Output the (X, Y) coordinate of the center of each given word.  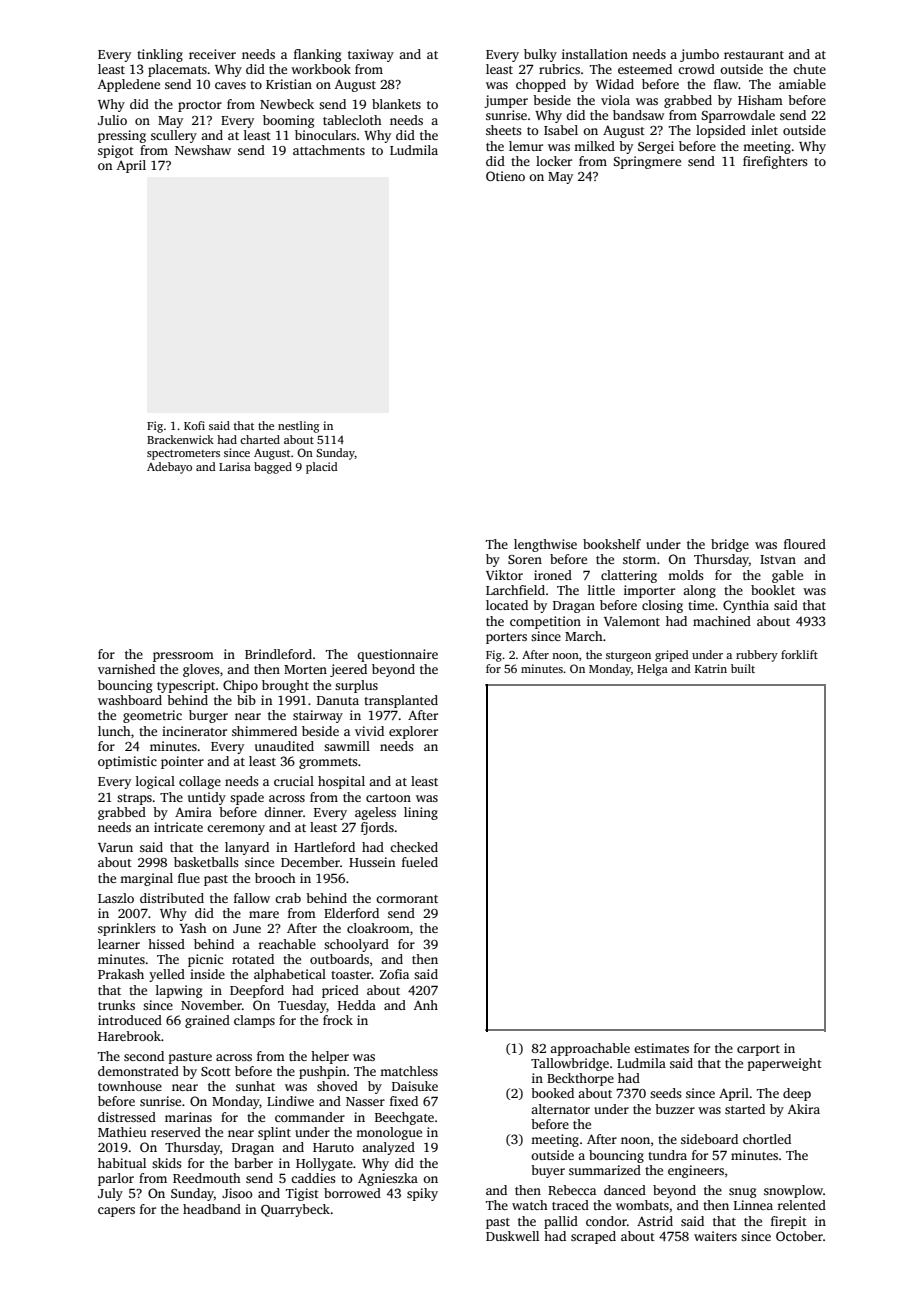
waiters (715, 1236)
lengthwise (545, 545)
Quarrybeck (295, 1210)
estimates (661, 1048)
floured (805, 544)
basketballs (206, 862)
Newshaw (203, 150)
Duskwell (512, 1236)
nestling (299, 427)
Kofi (194, 425)
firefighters (775, 162)
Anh (426, 1005)
